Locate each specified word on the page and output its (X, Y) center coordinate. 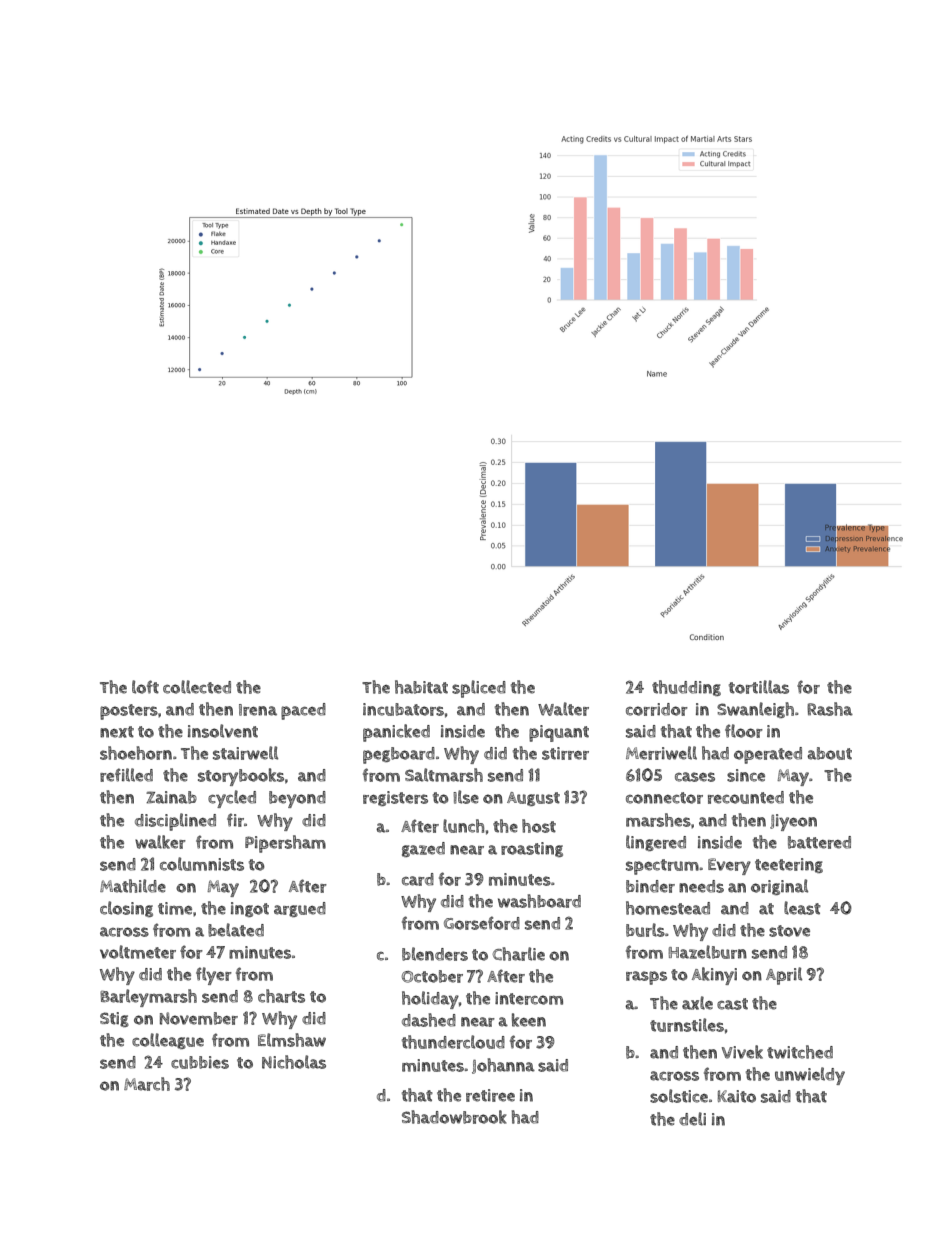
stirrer (565, 753)
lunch (463, 826)
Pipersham (285, 844)
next (117, 732)
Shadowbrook (454, 1117)
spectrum (662, 867)
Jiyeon (793, 822)
